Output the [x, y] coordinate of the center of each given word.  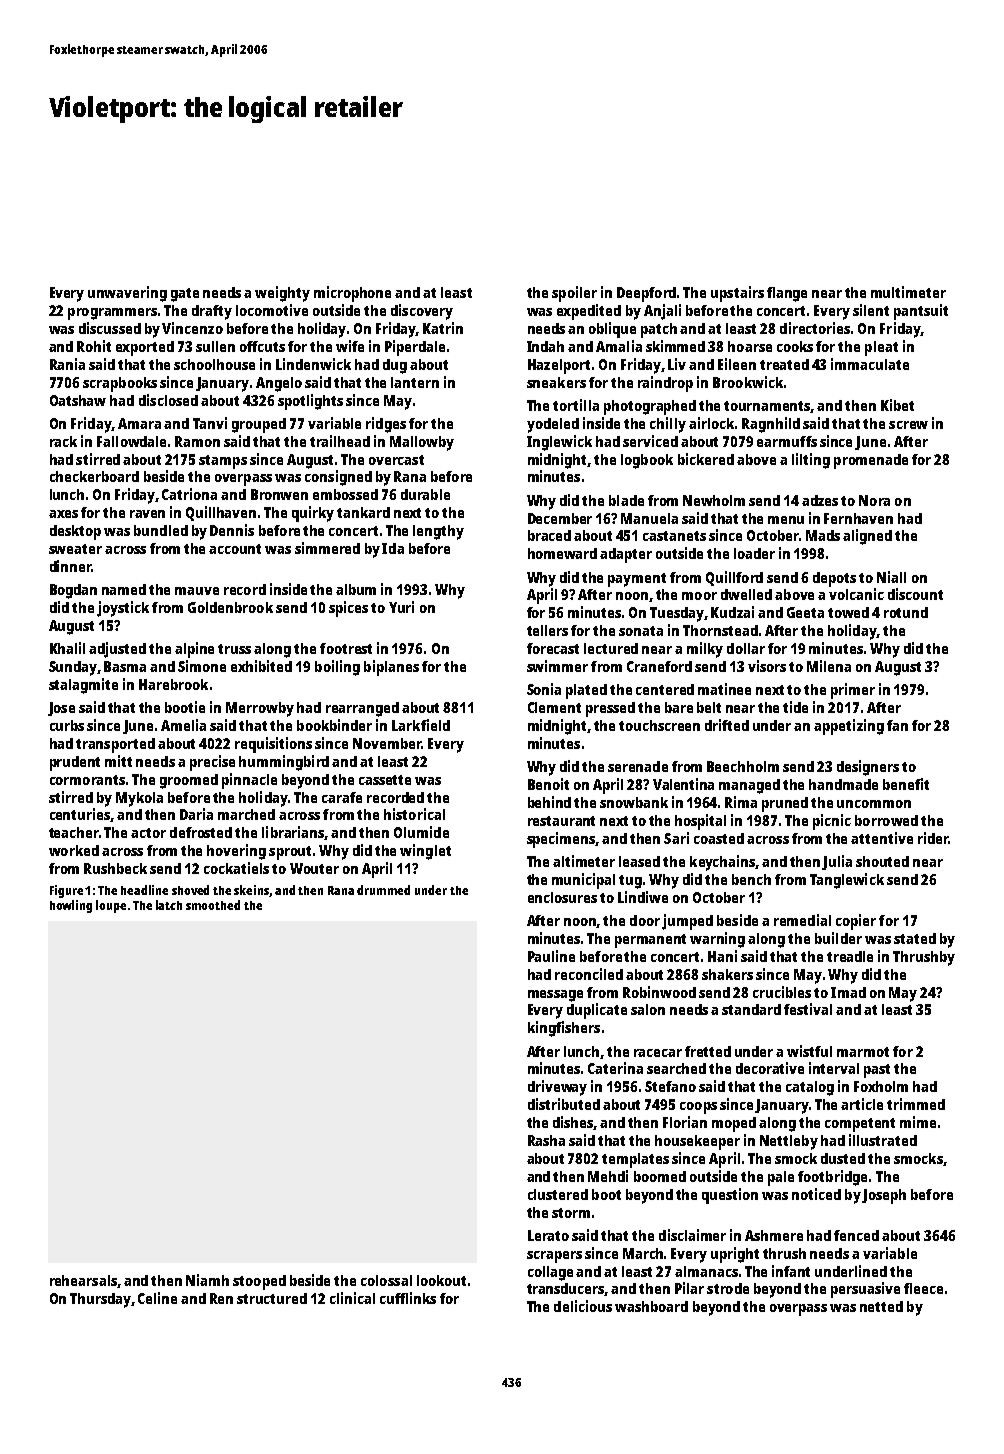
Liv [677, 364]
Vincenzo [192, 328]
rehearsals [83, 1280]
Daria [196, 814]
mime [918, 1122]
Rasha [546, 1140]
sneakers [556, 382]
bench [751, 879]
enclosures [562, 897]
